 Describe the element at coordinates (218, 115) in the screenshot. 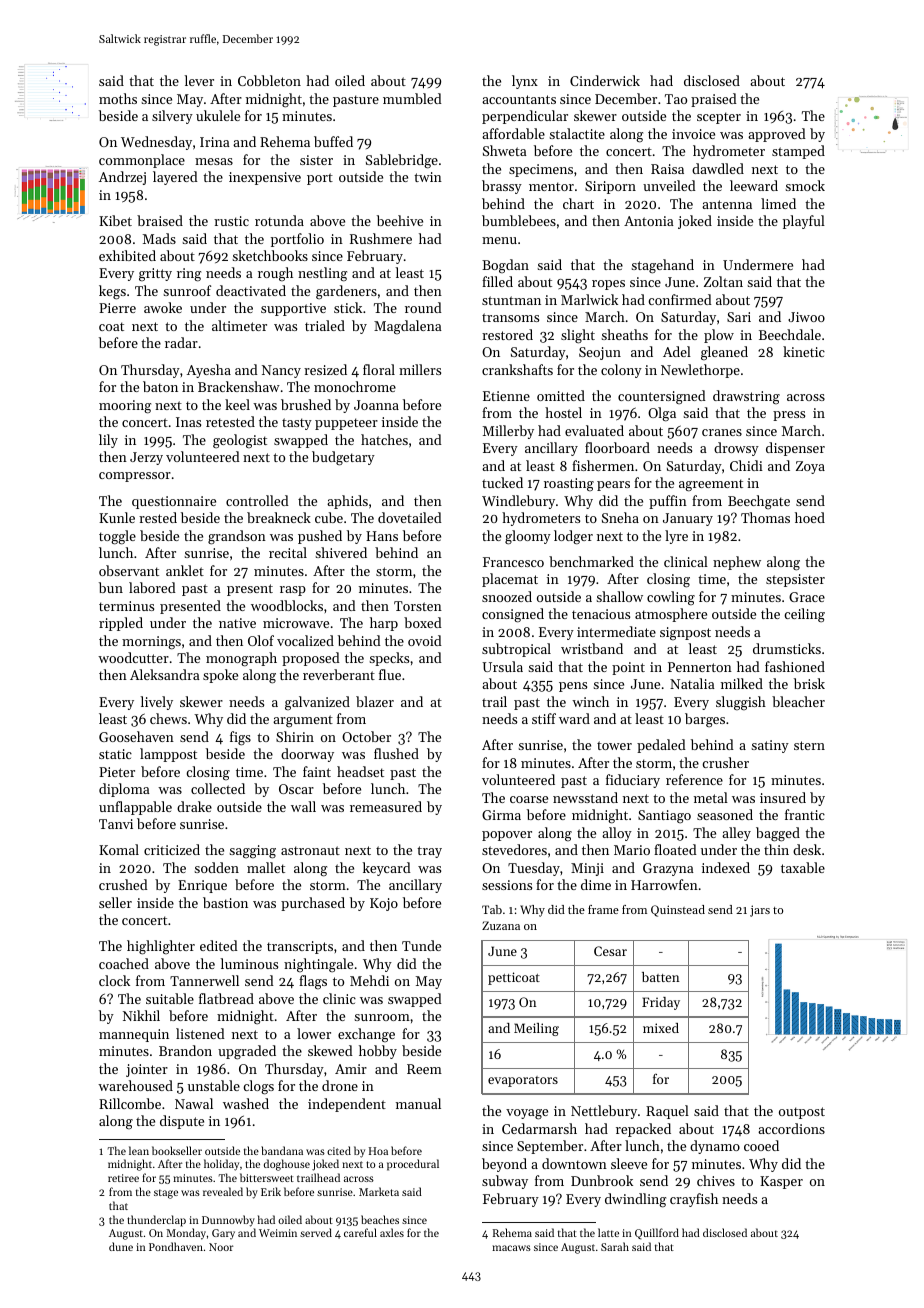

I see `ukulele` at that location.
